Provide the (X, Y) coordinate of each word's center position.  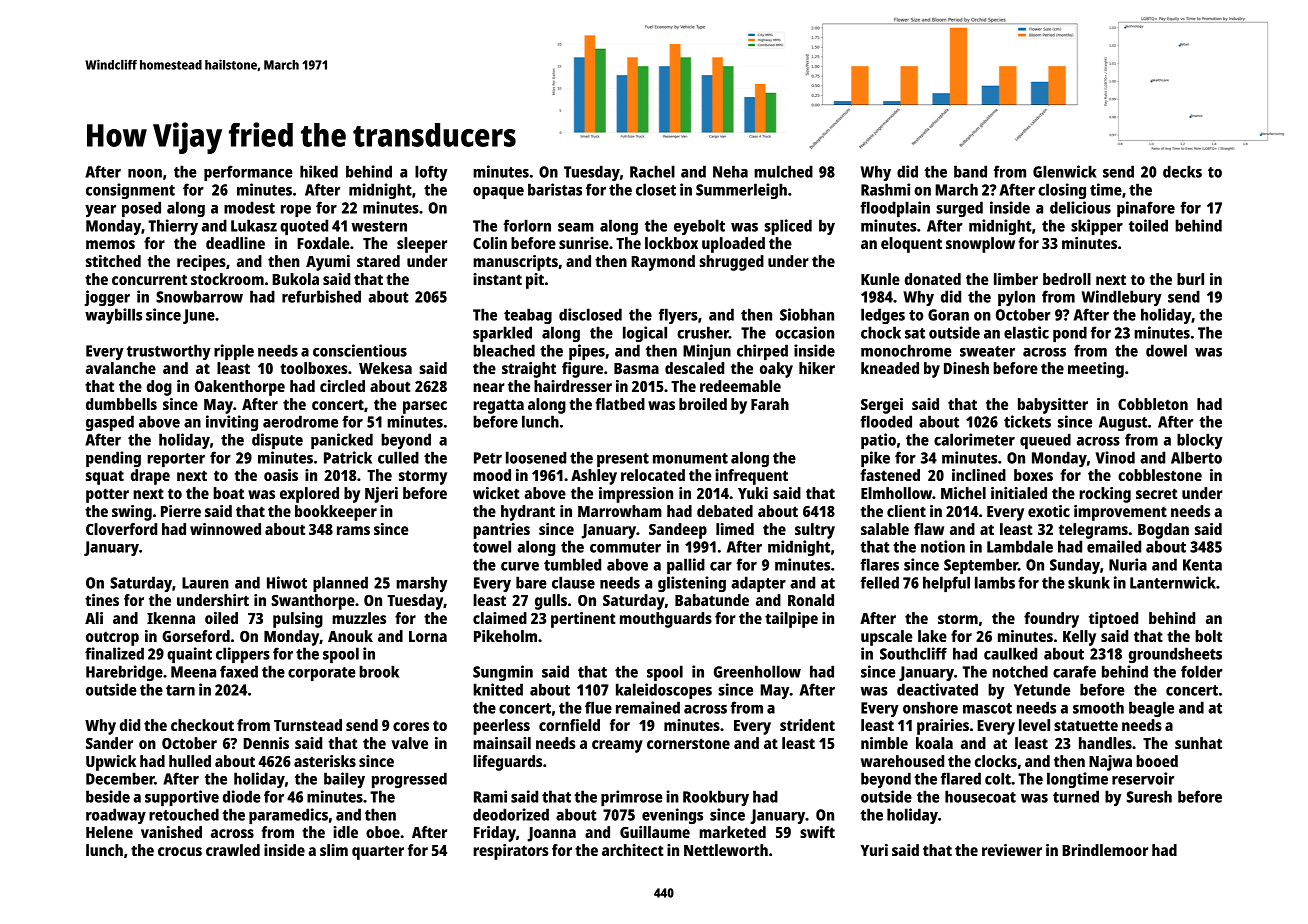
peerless (501, 727)
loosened (536, 457)
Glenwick (1065, 171)
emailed (1114, 546)
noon (145, 173)
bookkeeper (336, 513)
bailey (344, 780)
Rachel (652, 171)
